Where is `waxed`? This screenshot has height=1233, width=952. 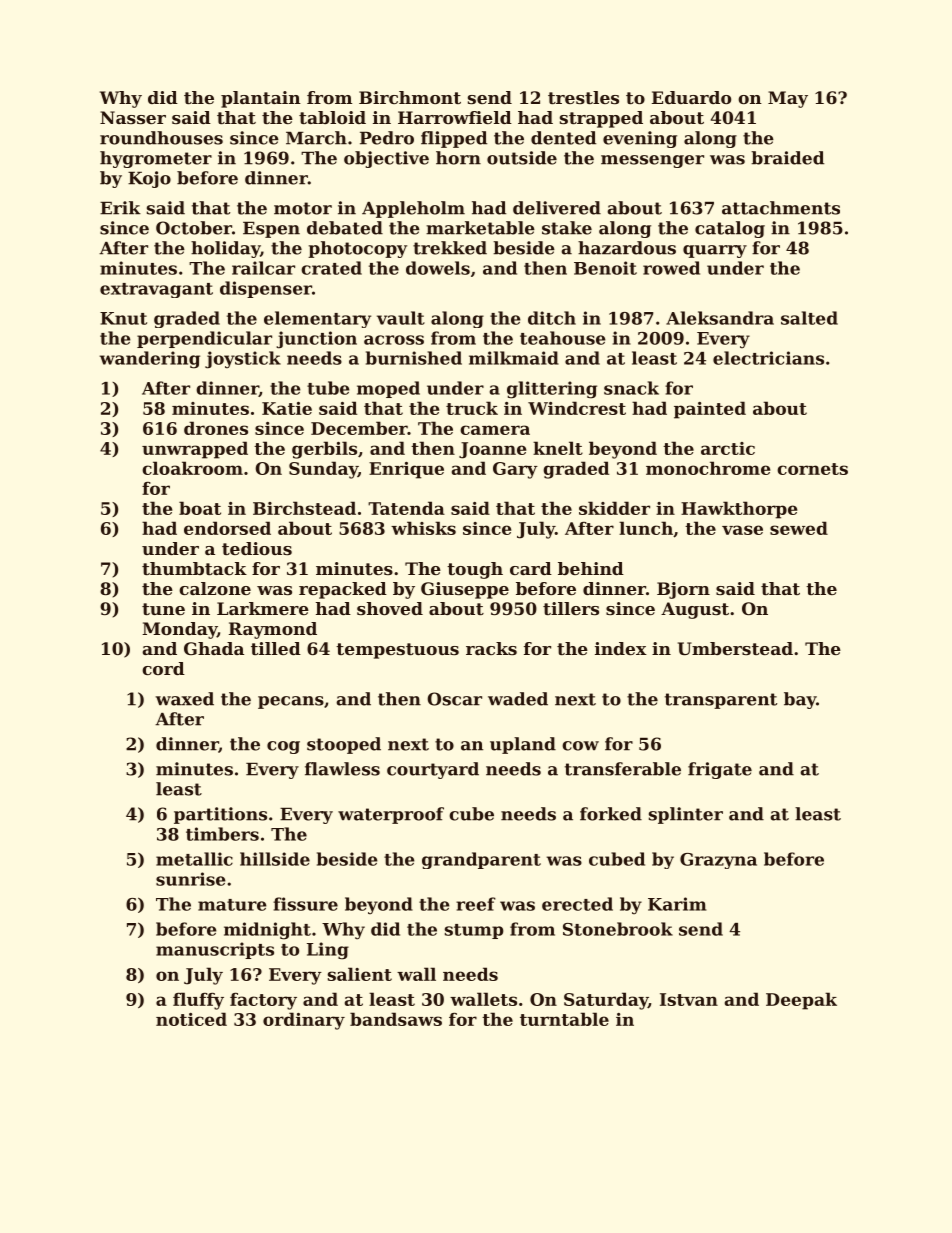 waxed is located at coordinates (184, 699).
